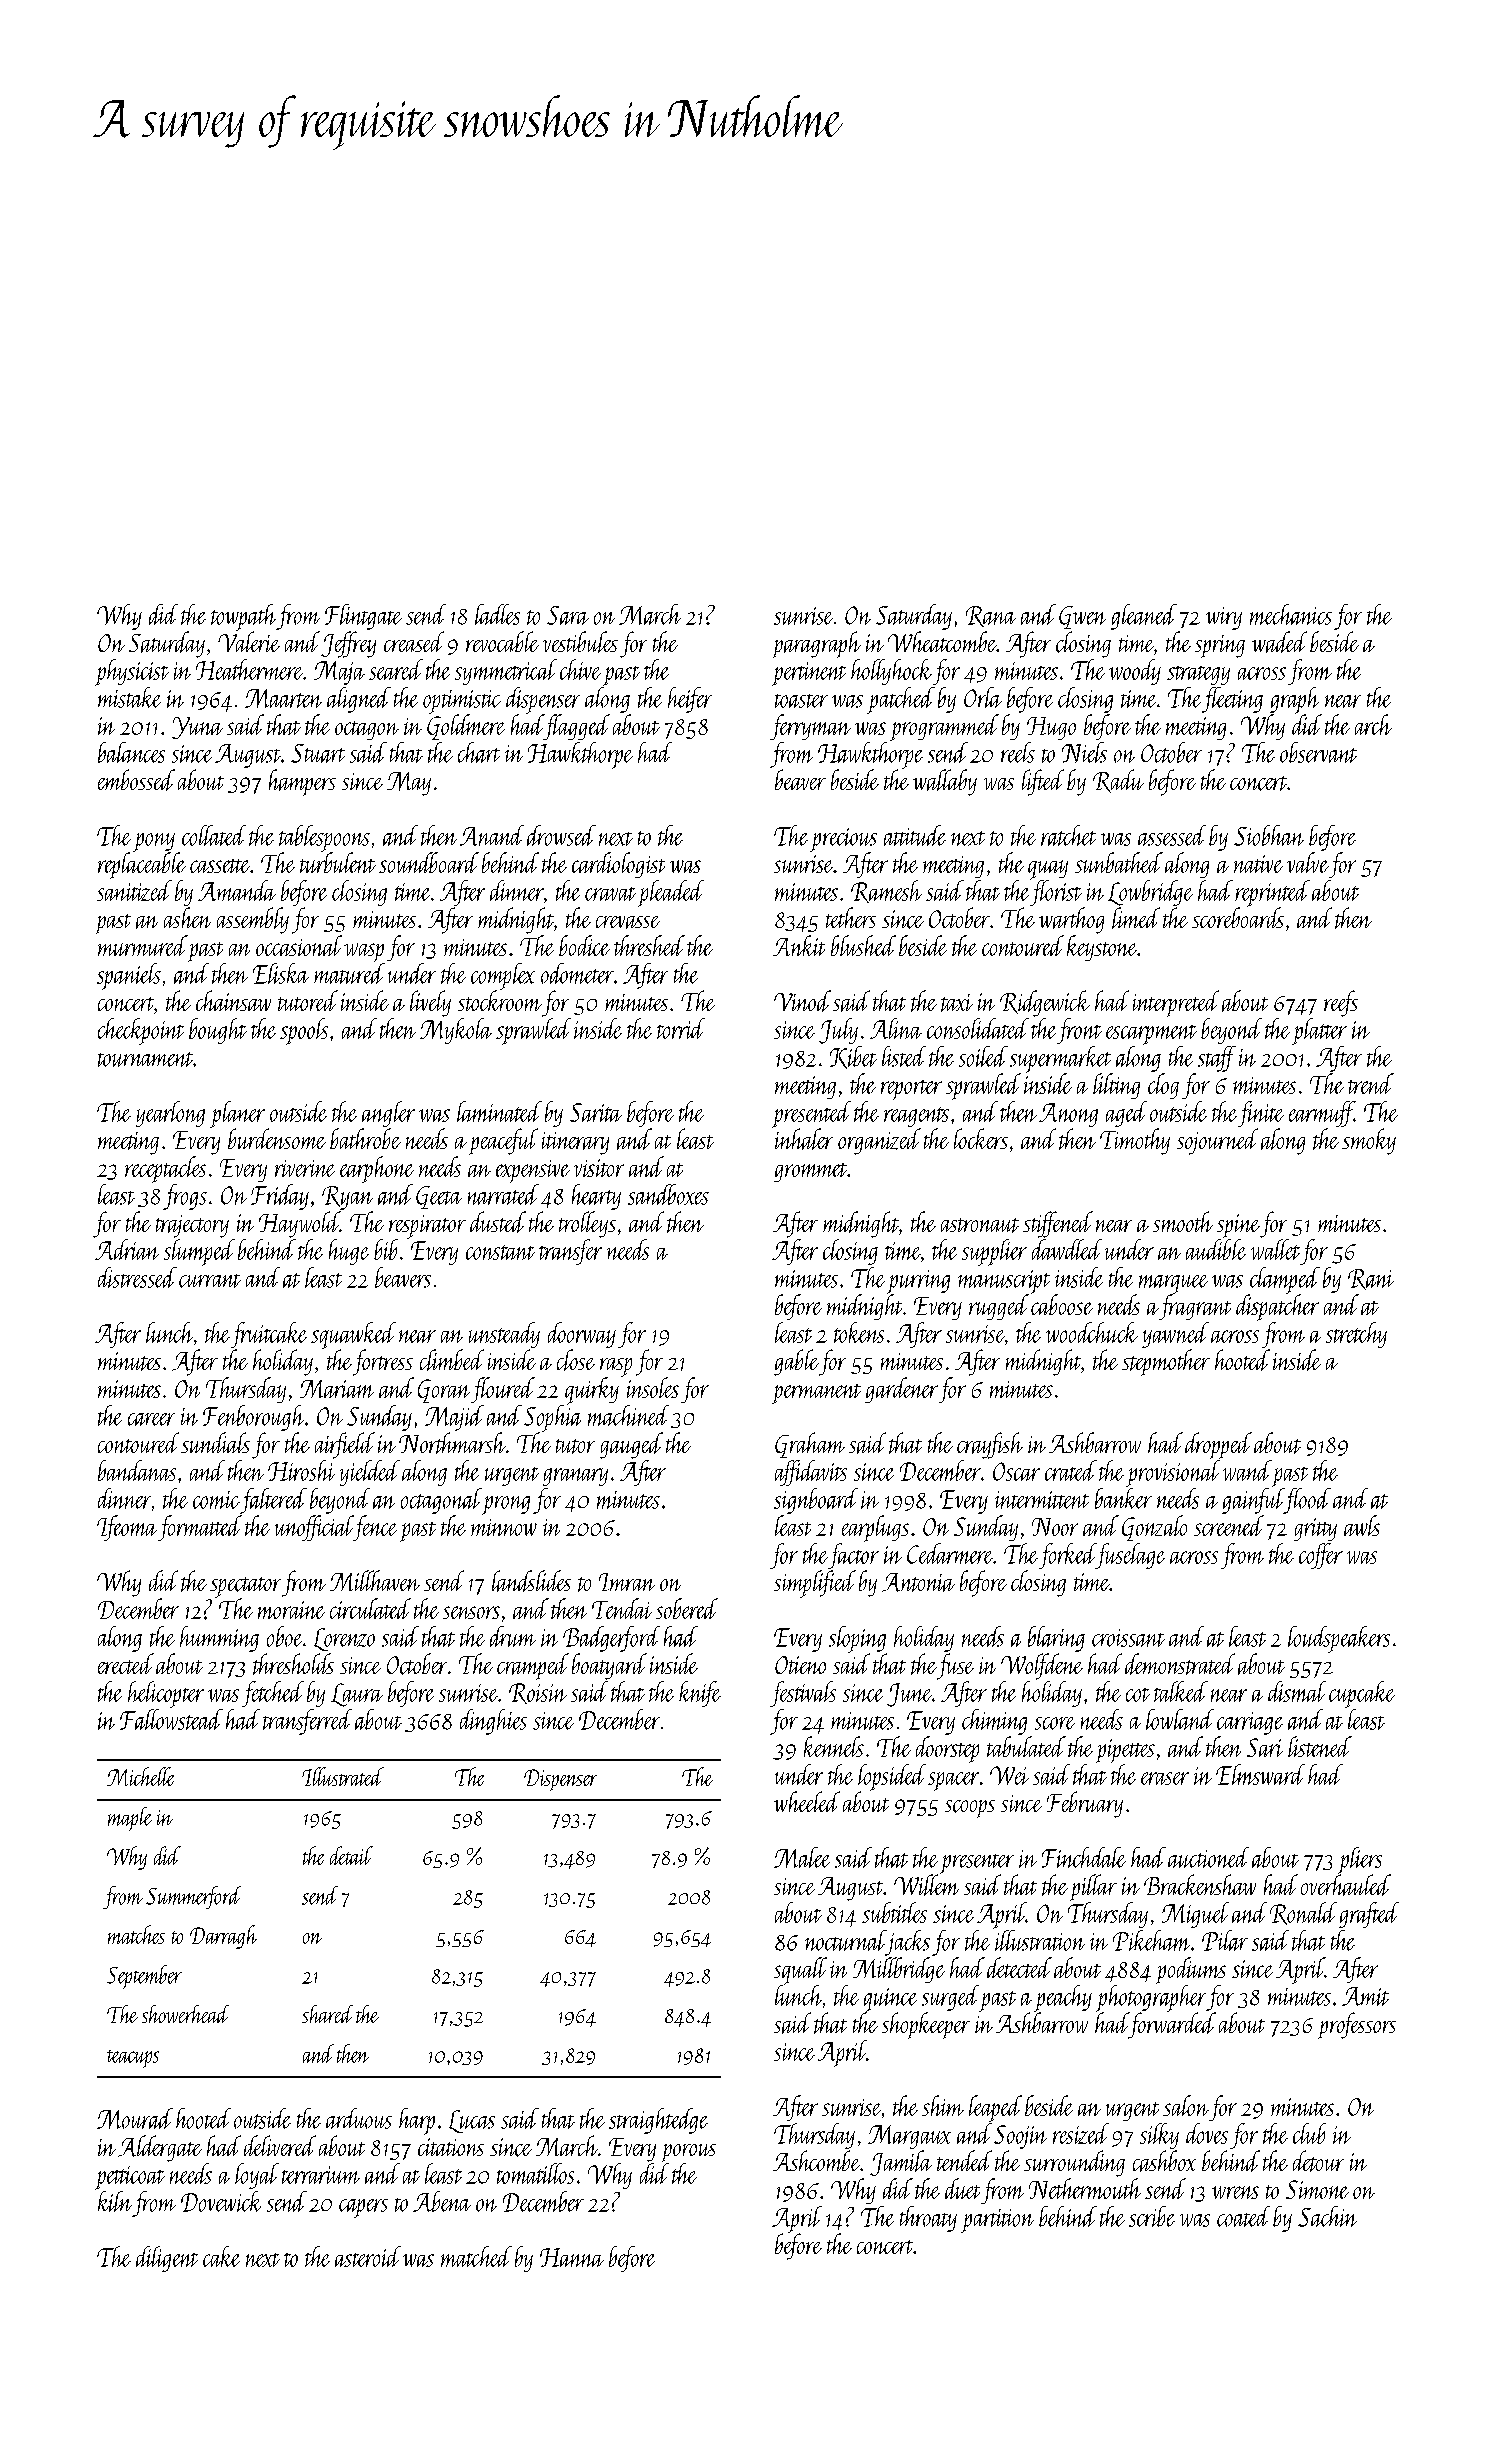 The image size is (1496, 2464). What do you see at coordinates (338, 862) in the document?
I see `turbulent` at bounding box center [338, 862].
